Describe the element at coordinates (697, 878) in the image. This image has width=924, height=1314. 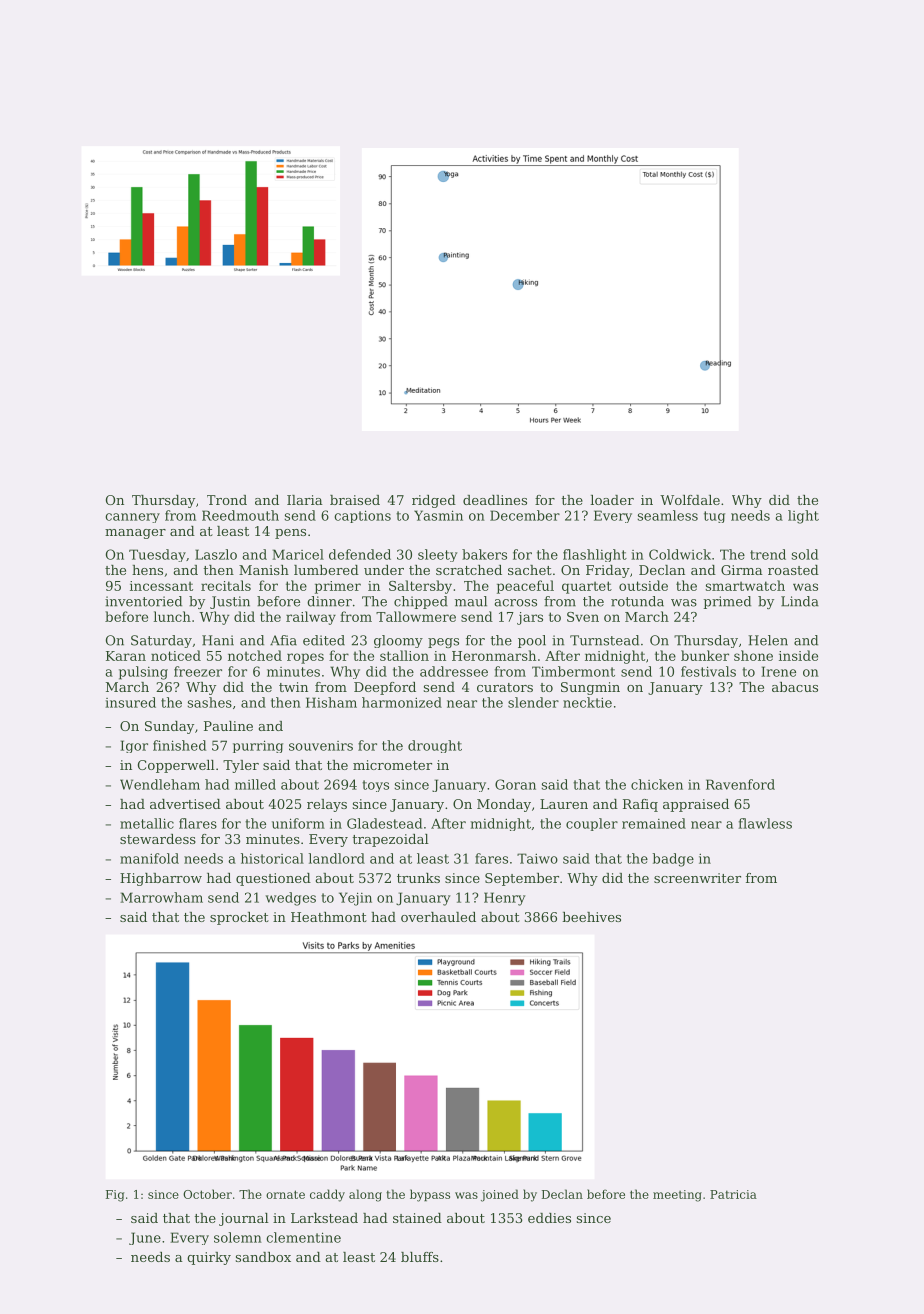
I see `screenwriter` at that location.
